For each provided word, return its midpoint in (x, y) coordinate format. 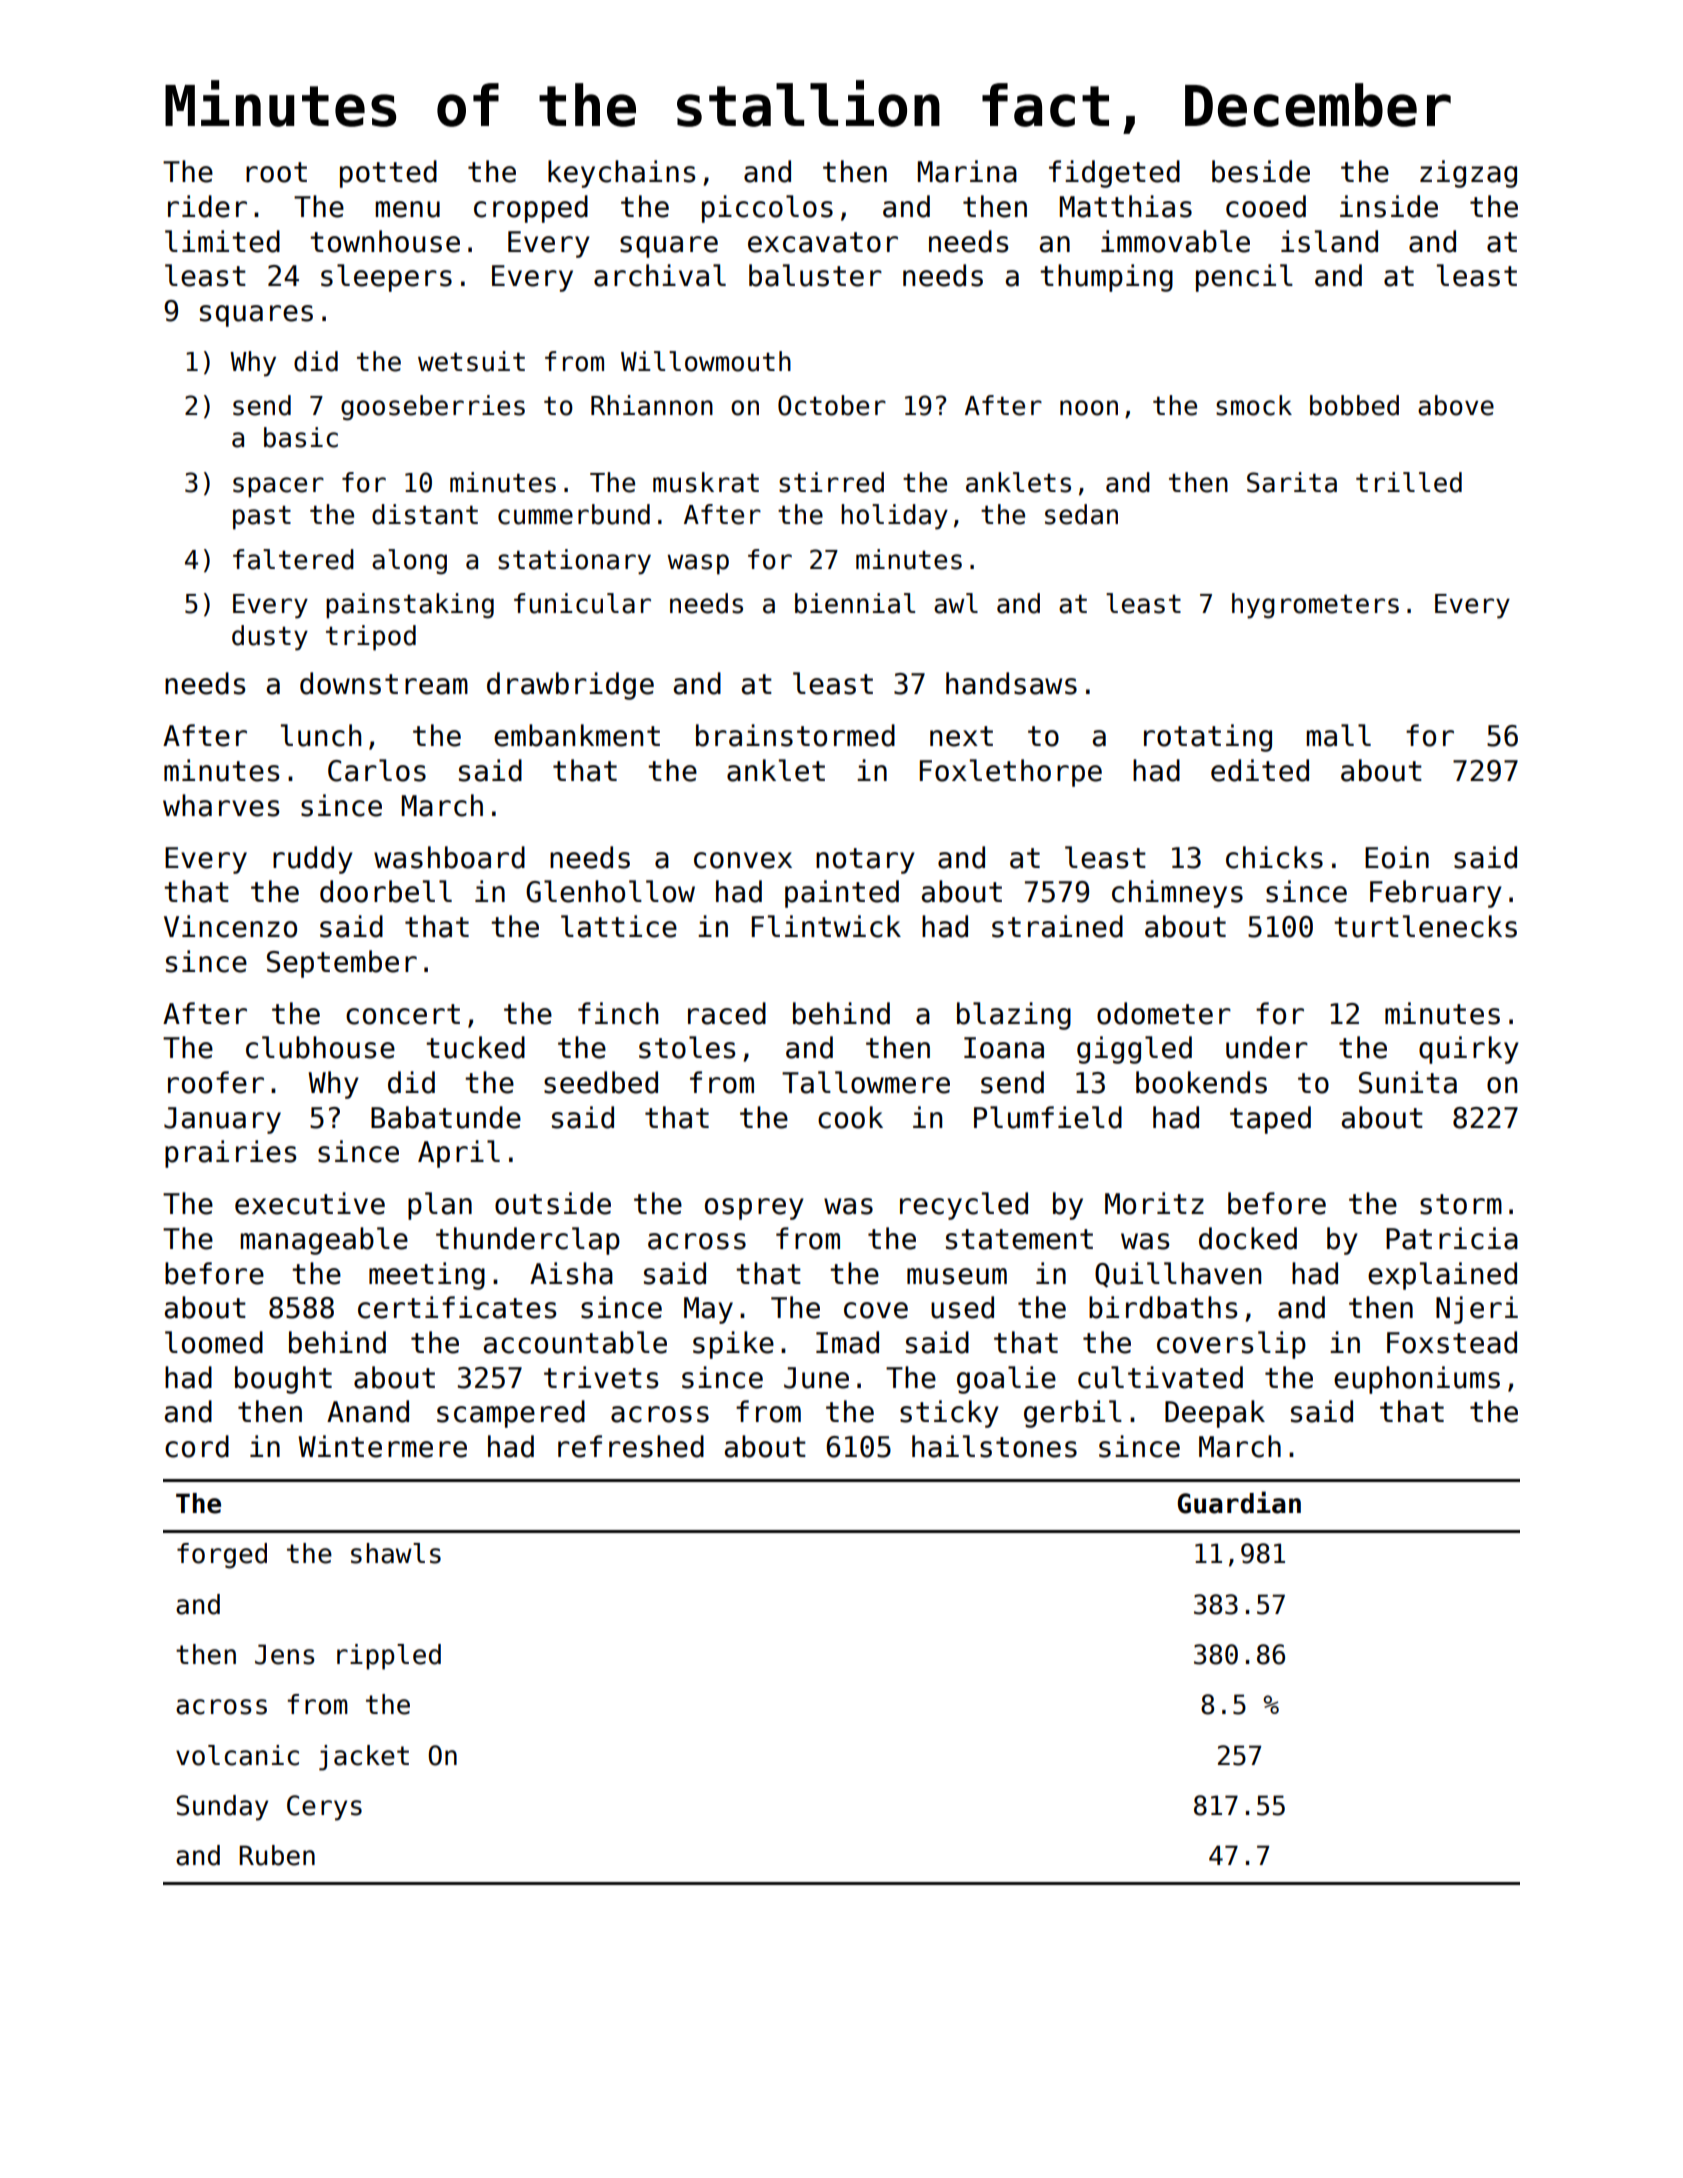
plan (440, 1206)
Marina (967, 171)
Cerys (324, 1808)
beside (1261, 171)
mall (1338, 735)
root (276, 172)
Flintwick (826, 926)
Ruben (277, 1855)
